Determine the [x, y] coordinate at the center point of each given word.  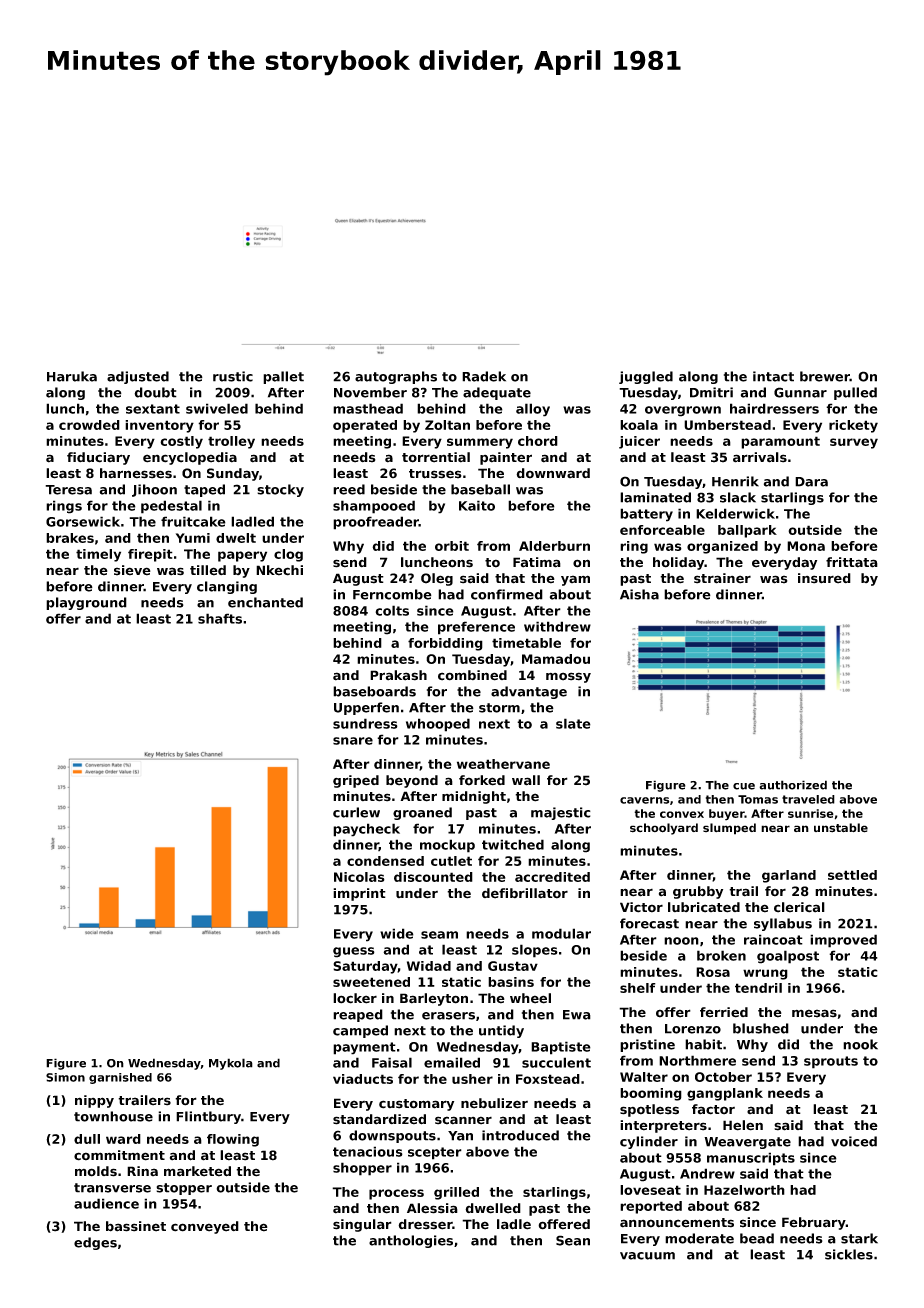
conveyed [205, 1227]
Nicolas [359, 877]
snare [353, 741]
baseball [480, 489]
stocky [280, 490]
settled [852, 875]
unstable [841, 828]
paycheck [366, 830]
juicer [639, 442]
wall [526, 780]
